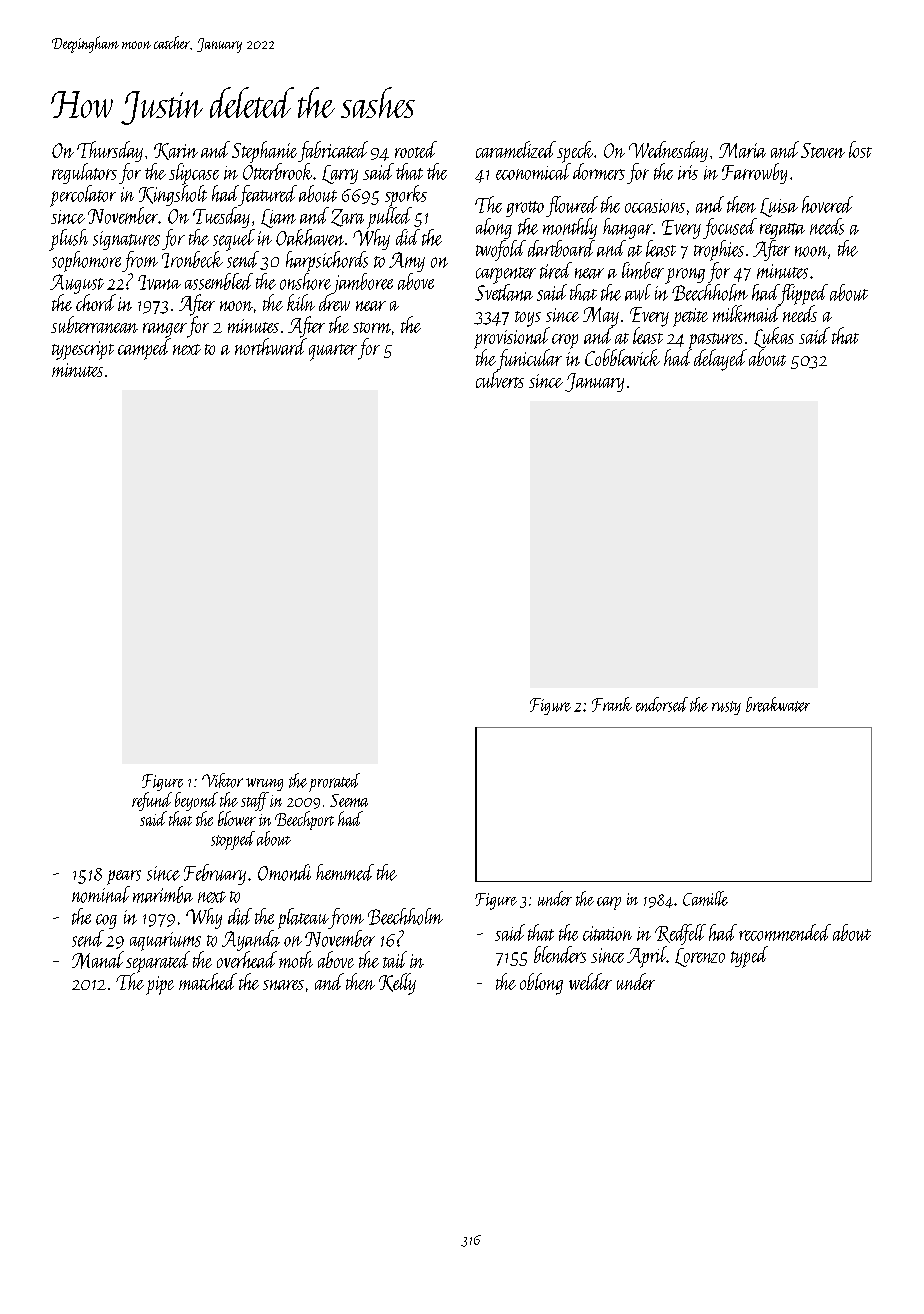  Describe the element at coordinates (271, 346) in the screenshot. I see `northward` at that location.
